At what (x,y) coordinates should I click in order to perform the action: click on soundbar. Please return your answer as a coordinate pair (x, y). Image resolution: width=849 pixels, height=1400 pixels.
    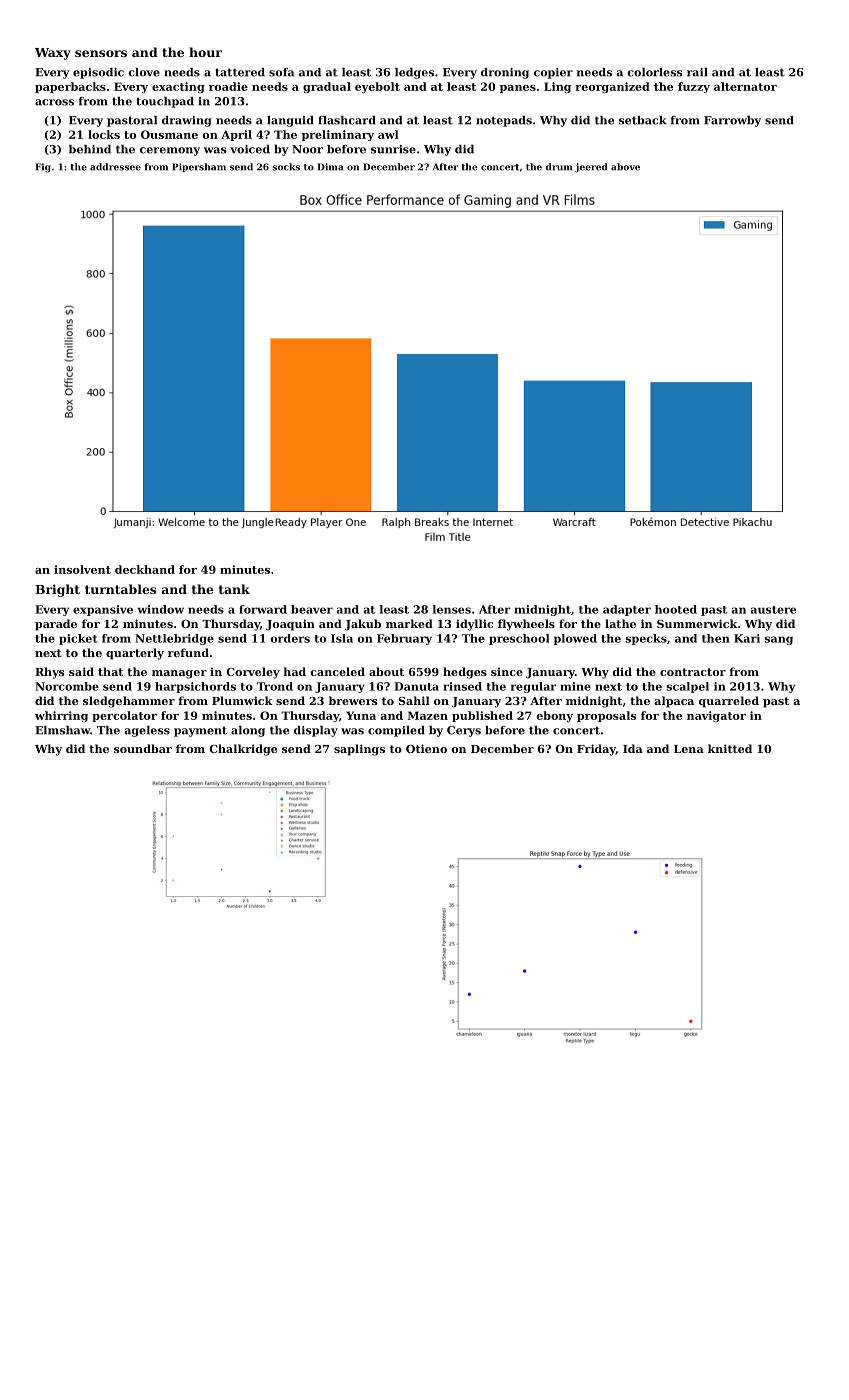
    Looking at the image, I should click on (143, 748).
